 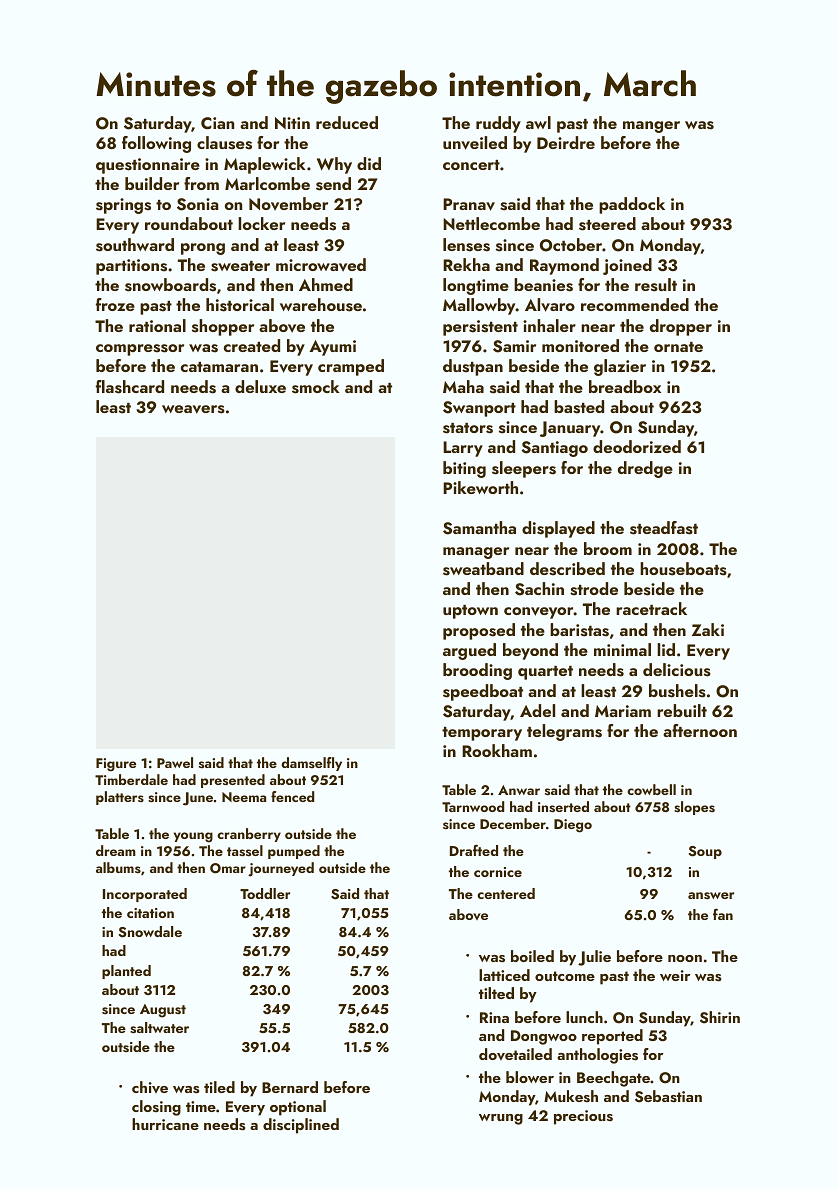 What do you see at coordinates (594, 589) in the screenshot?
I see `strode` at bounding box center [594, 589].
